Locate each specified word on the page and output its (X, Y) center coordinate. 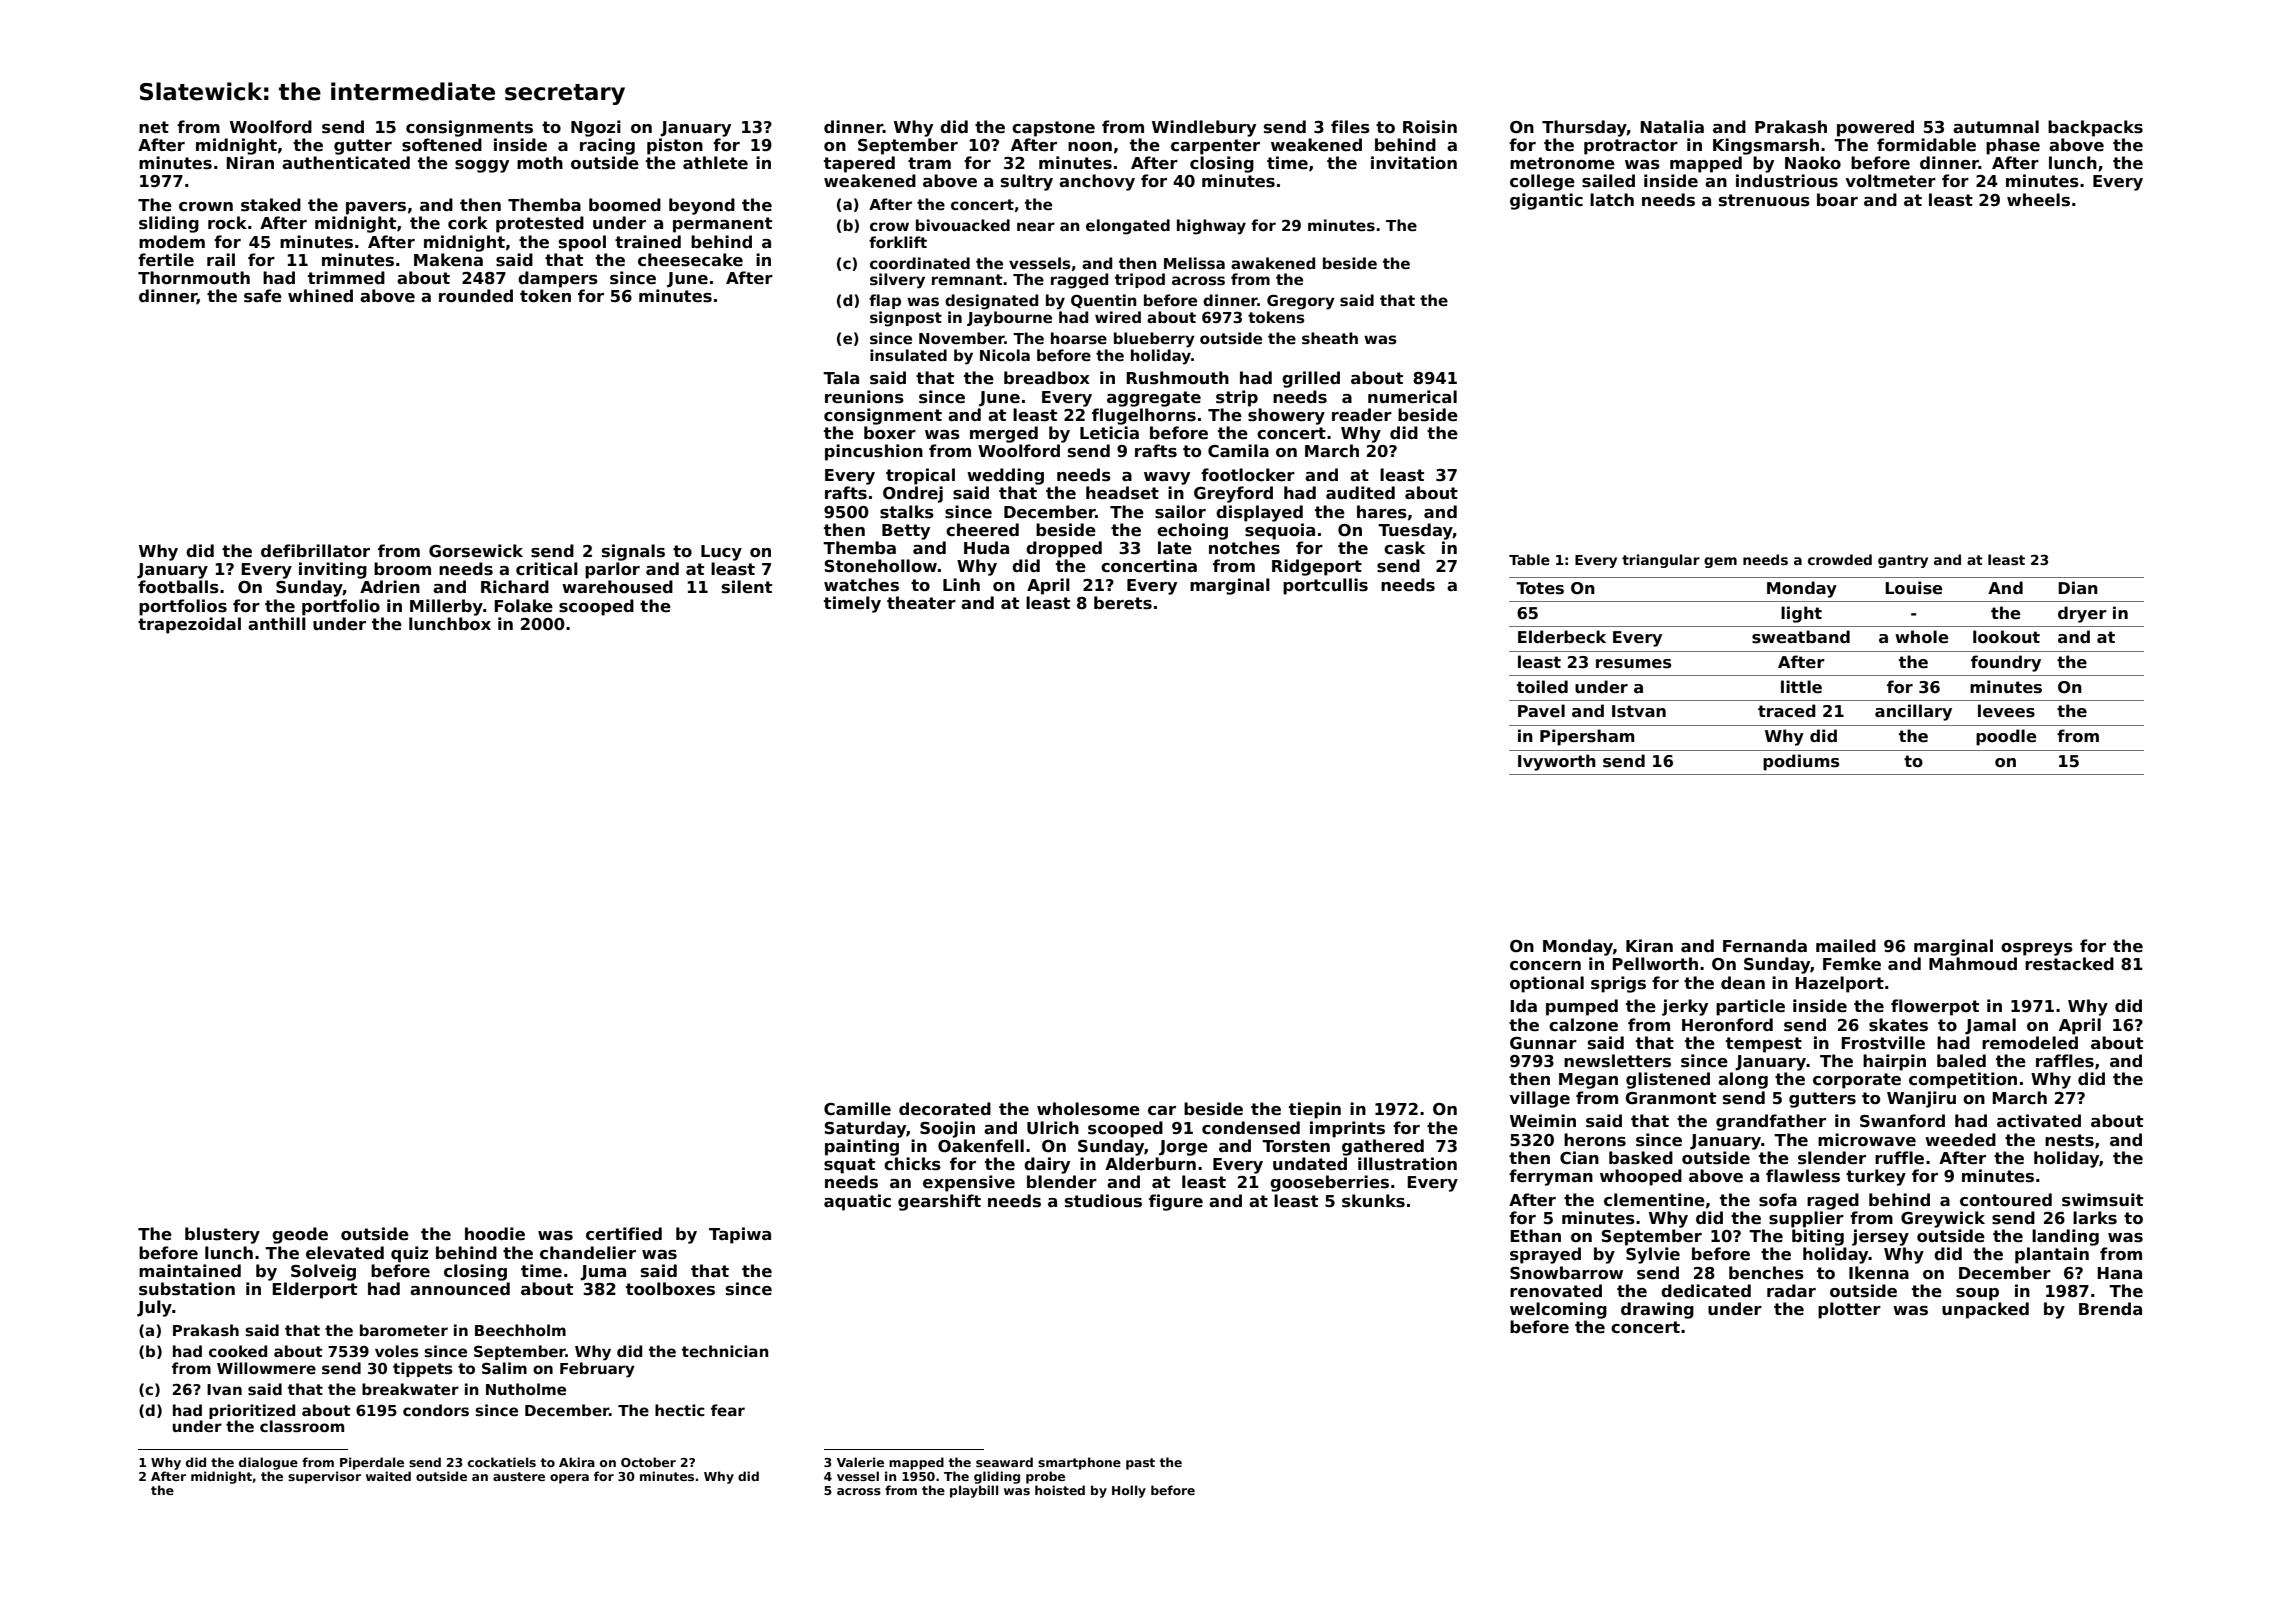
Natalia (1672, 127)
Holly (1129, 1491)
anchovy (1097, 182)
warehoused (617, 587)
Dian (2078, 587)
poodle (2006, 737)
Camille (857, 1109)
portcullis (1325, 586)
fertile (166, 260)
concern (1545, 966)
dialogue (268, 1463)
